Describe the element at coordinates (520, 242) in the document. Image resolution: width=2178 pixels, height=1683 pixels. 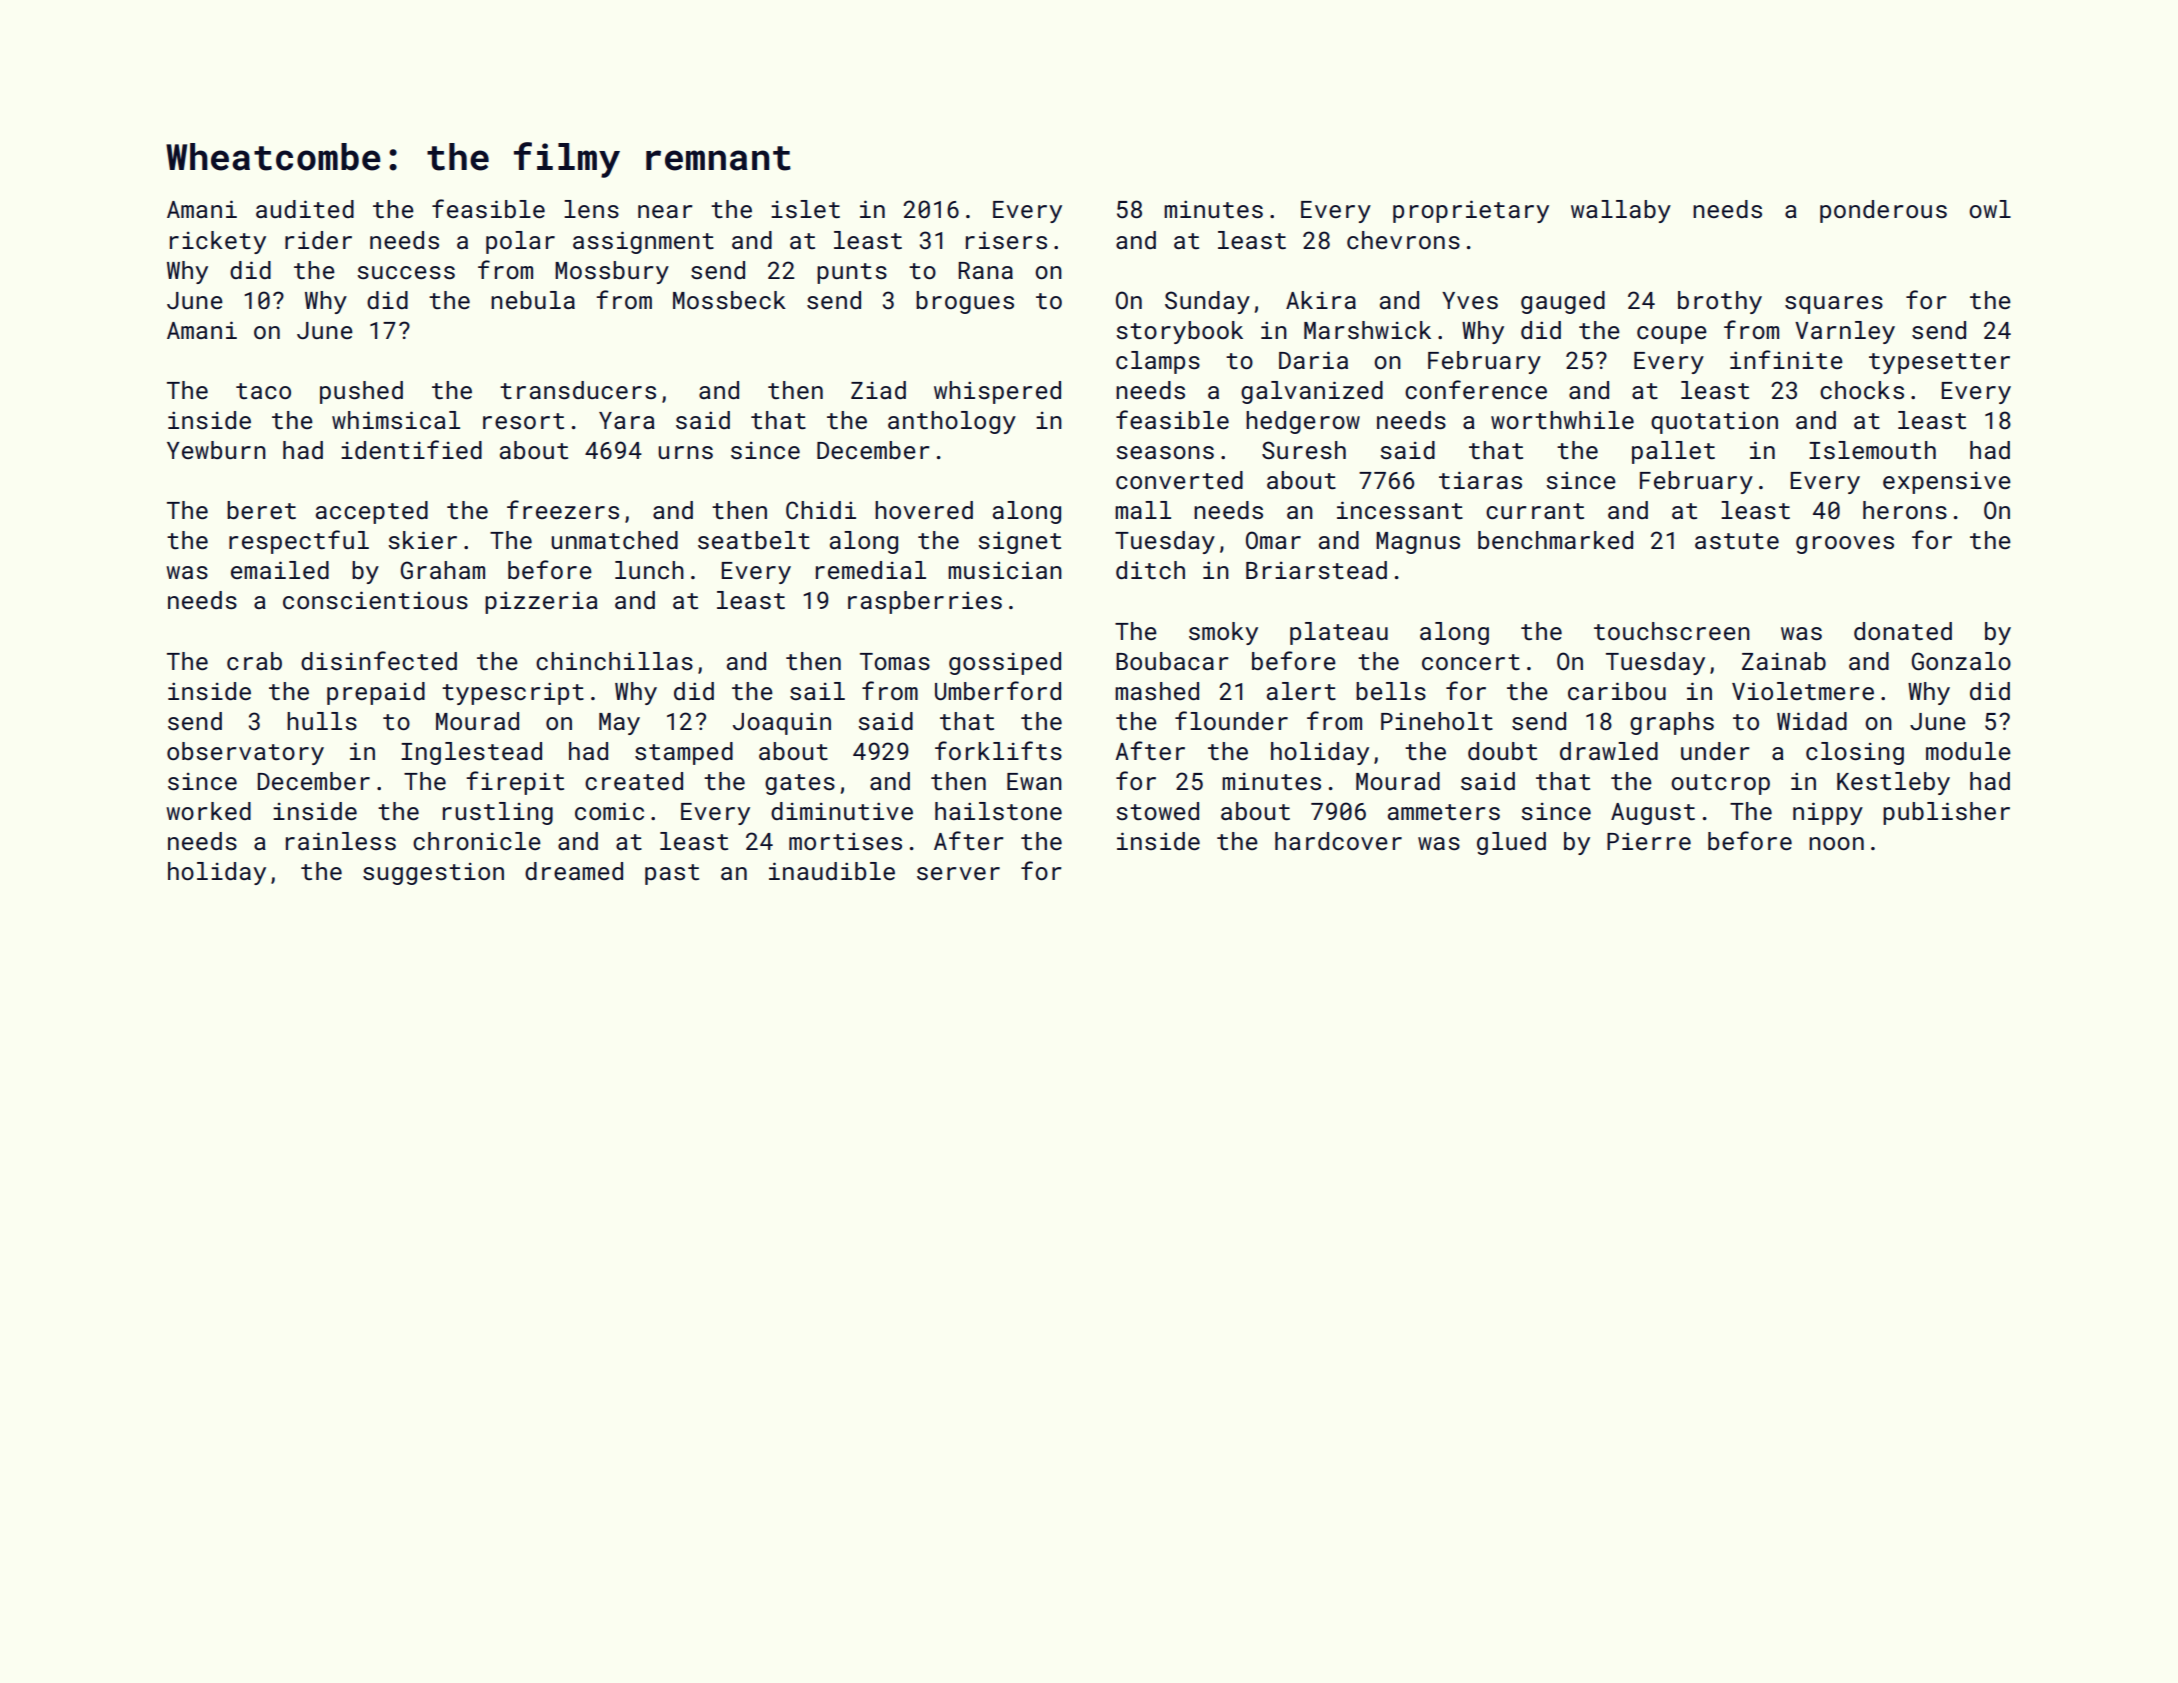
I see `polar` at that location.
